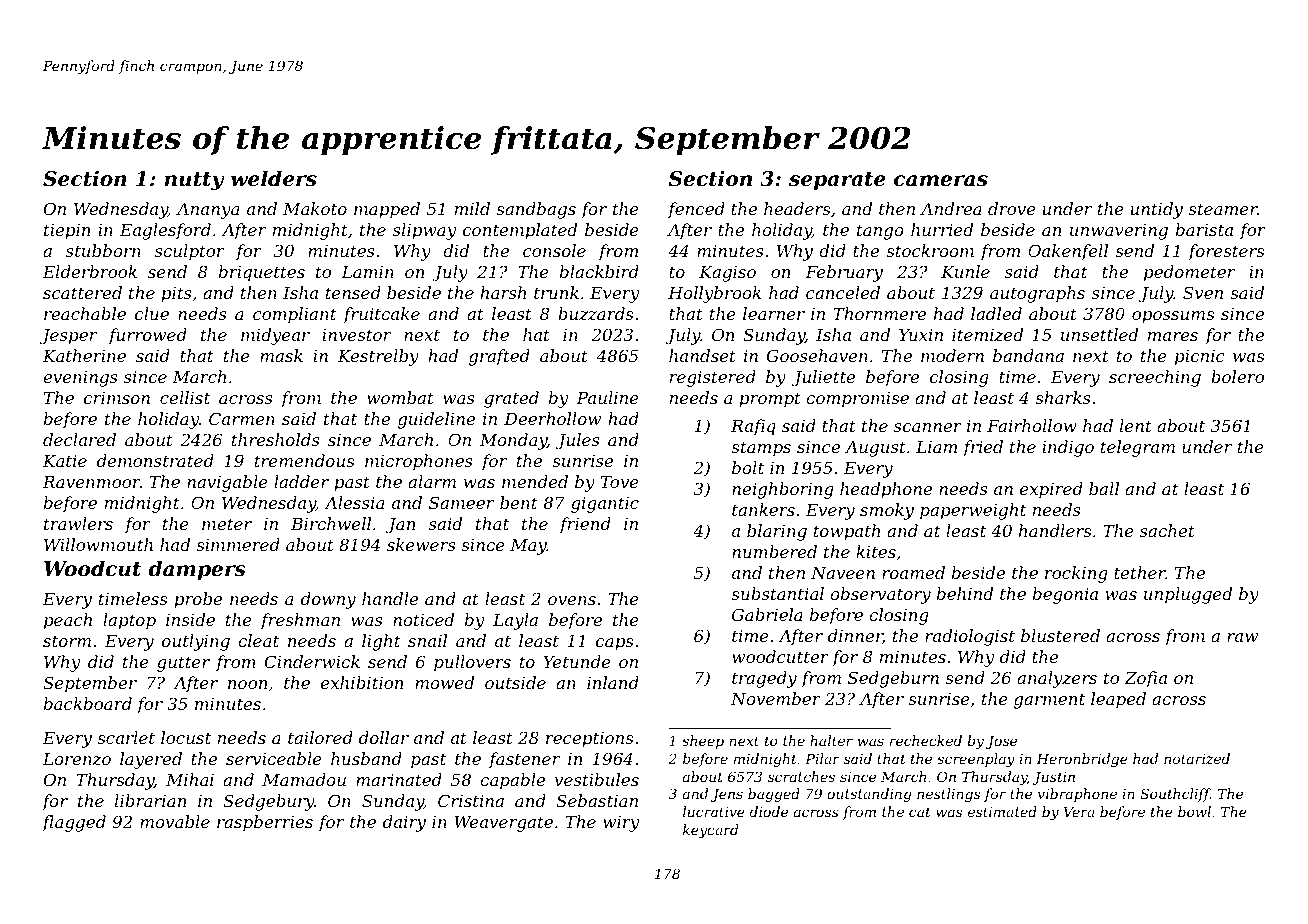 This page has height=924, width=1308. I want to click on ball, so click(1104, 488).
